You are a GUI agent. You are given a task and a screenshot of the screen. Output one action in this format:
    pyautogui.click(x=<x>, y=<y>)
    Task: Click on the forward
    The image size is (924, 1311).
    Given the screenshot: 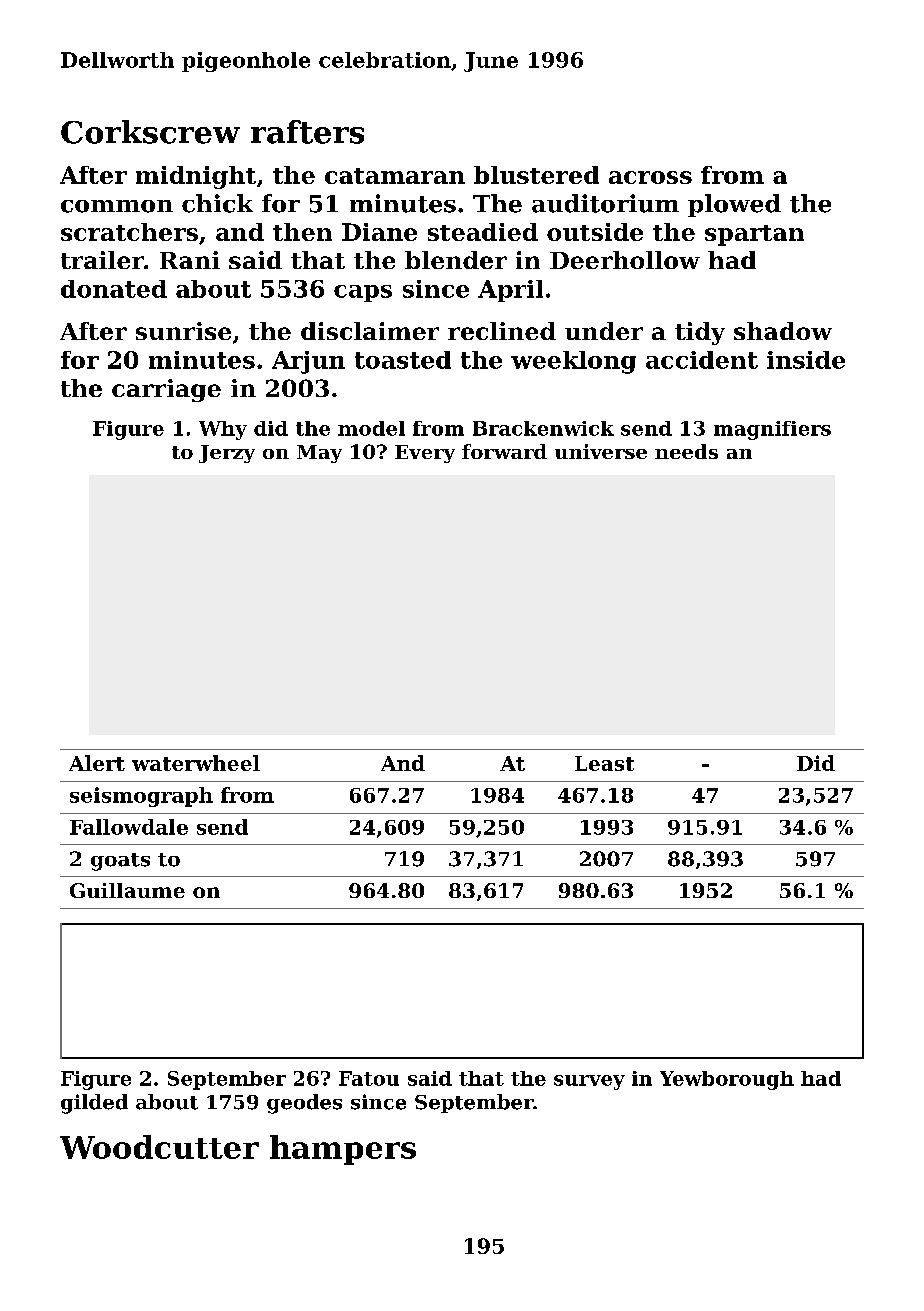 What is the action you would take?
    pyautogui.click(x=504, y=451)
